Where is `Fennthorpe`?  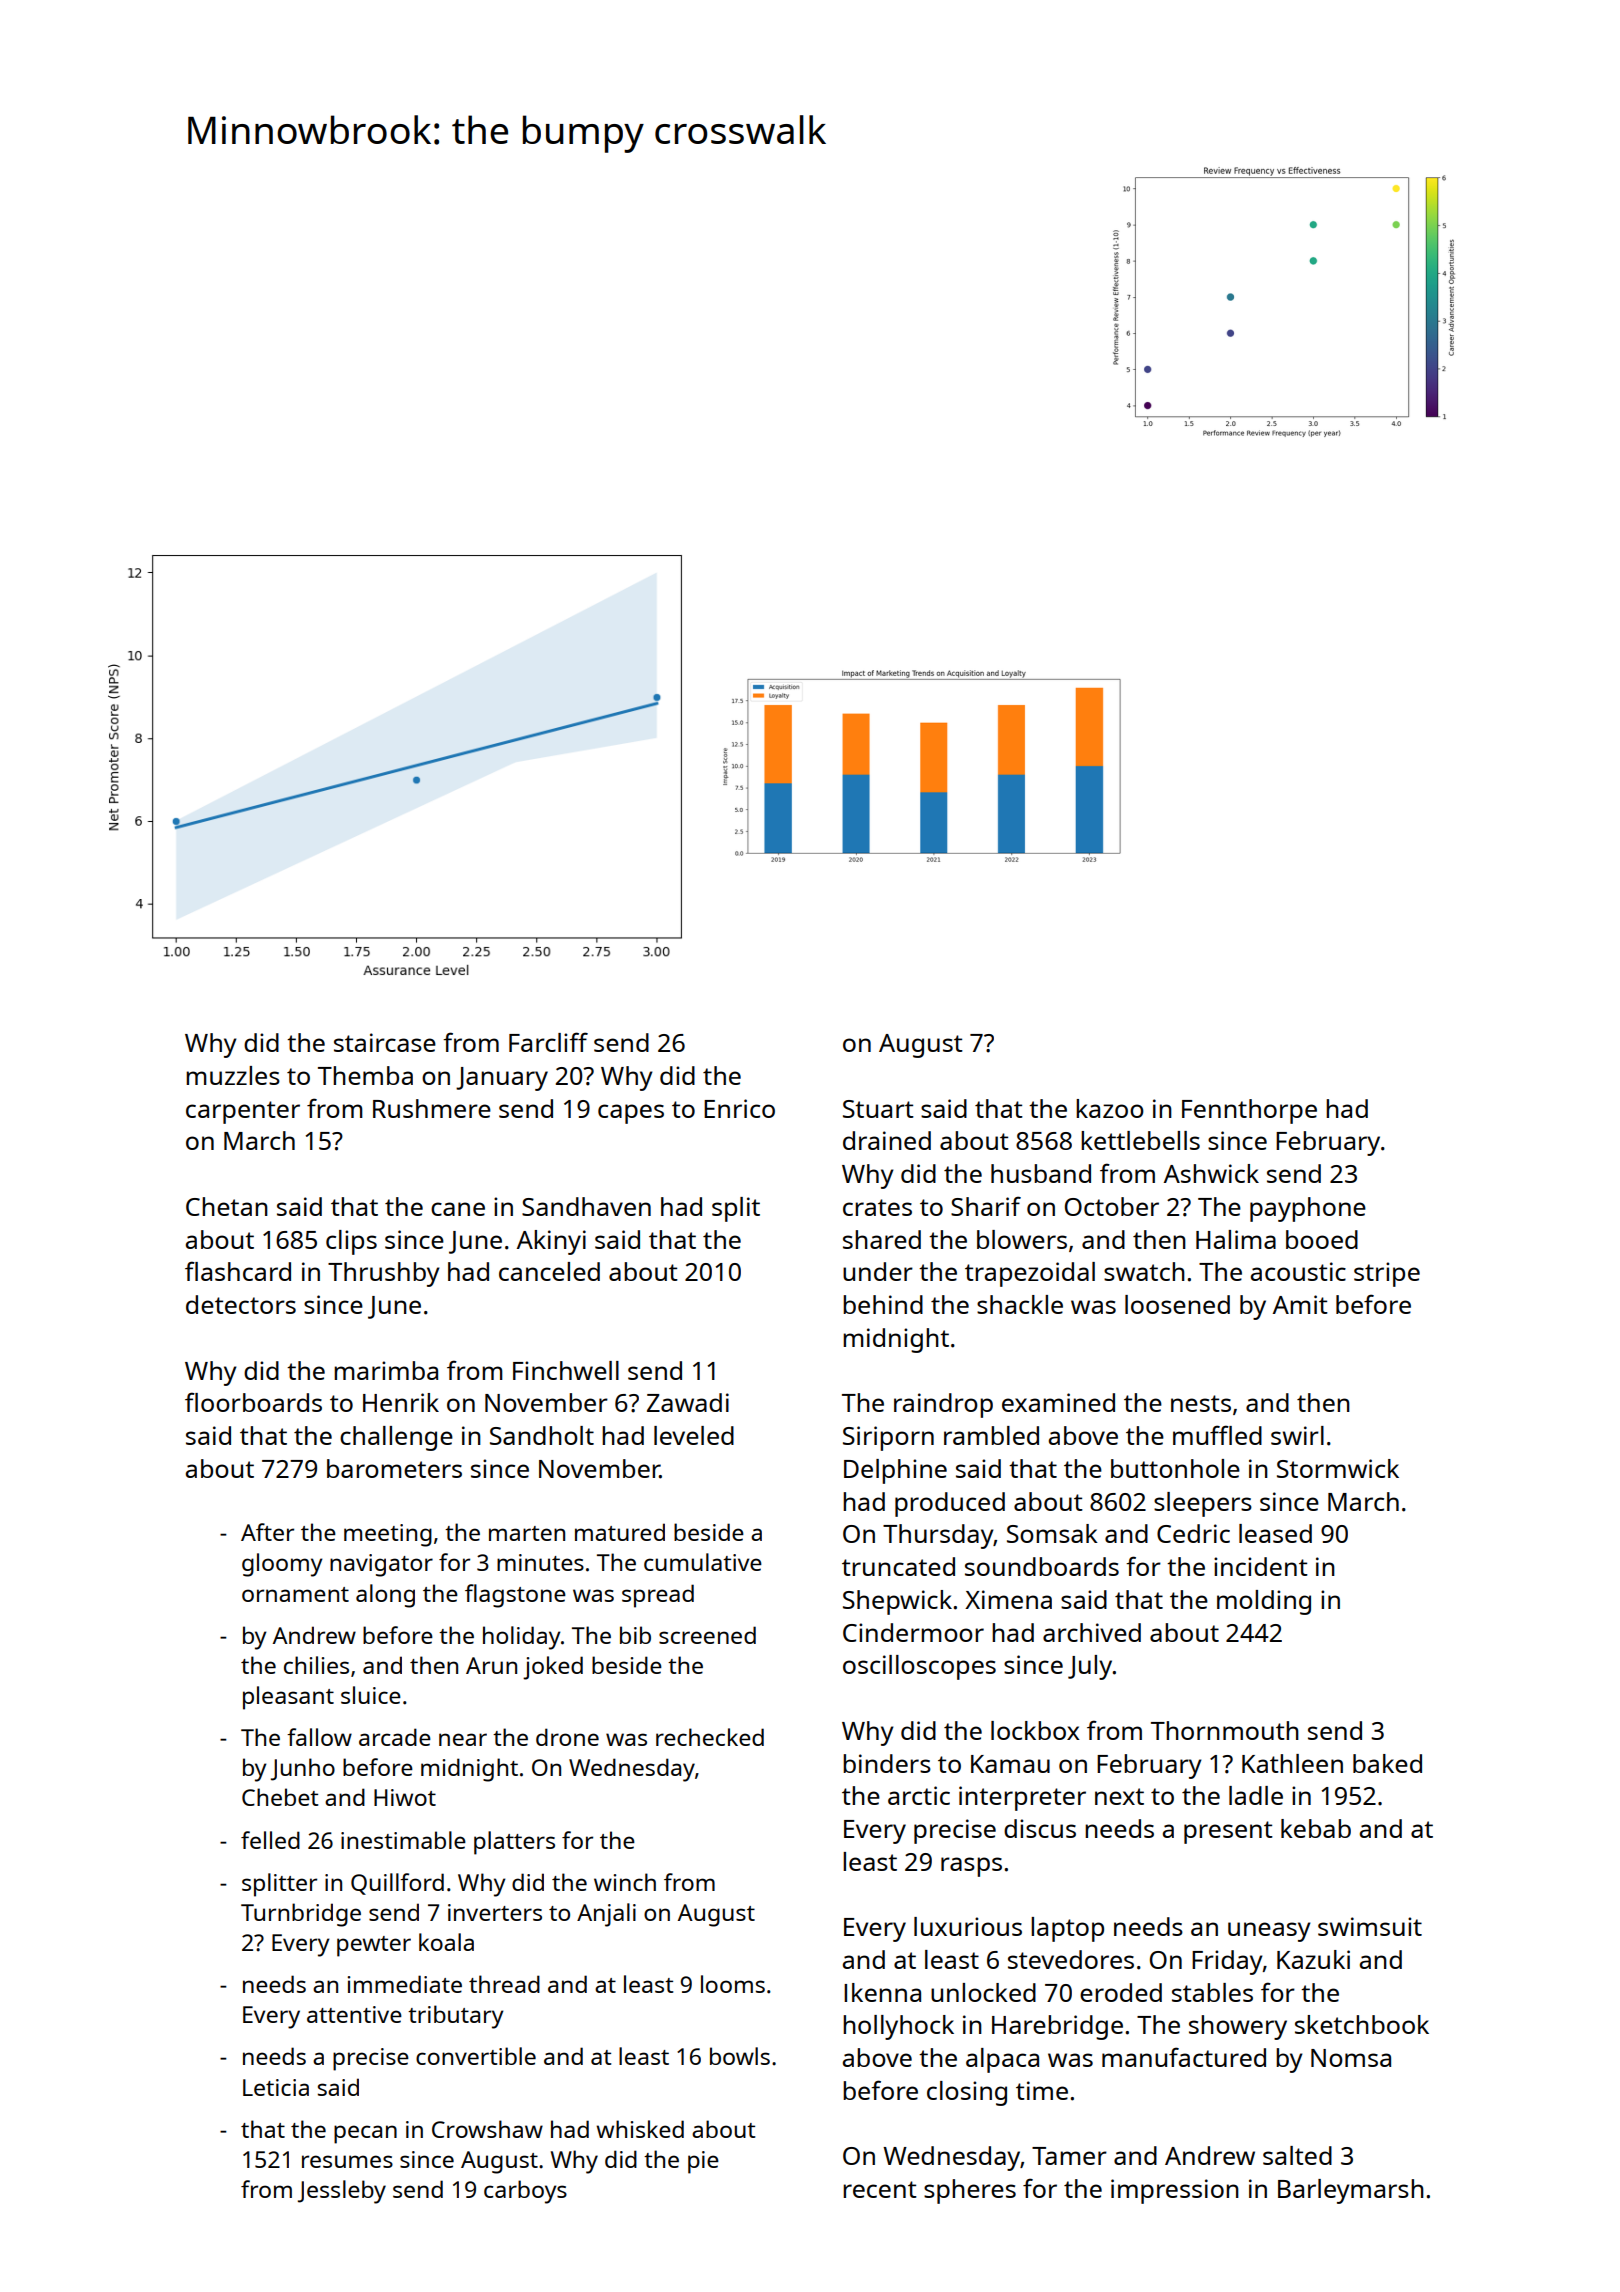
Fennthorpe is located at coordinates (1249, 1111).
